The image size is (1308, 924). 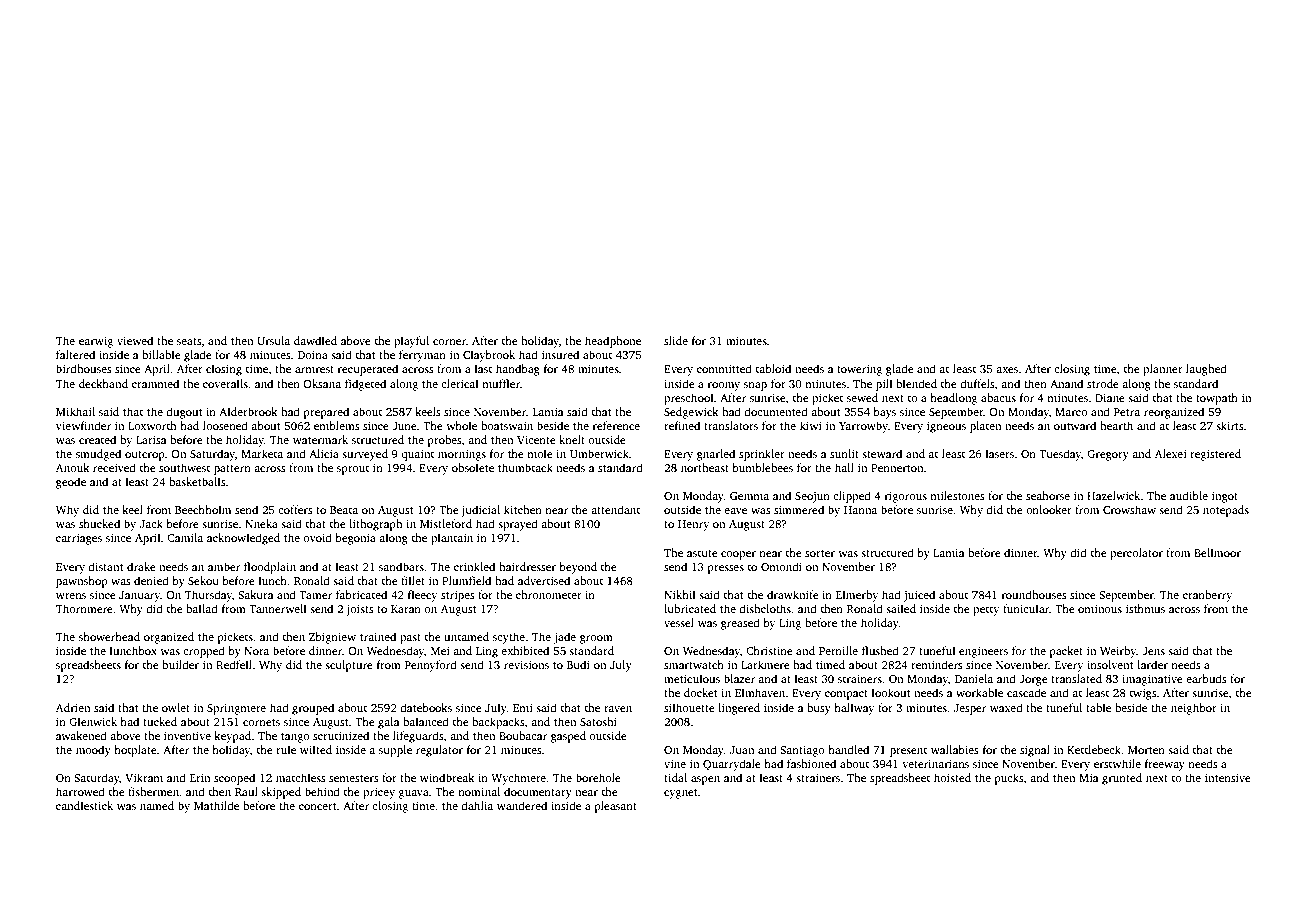 I want to click on drake, so click(x=141, y=566).
